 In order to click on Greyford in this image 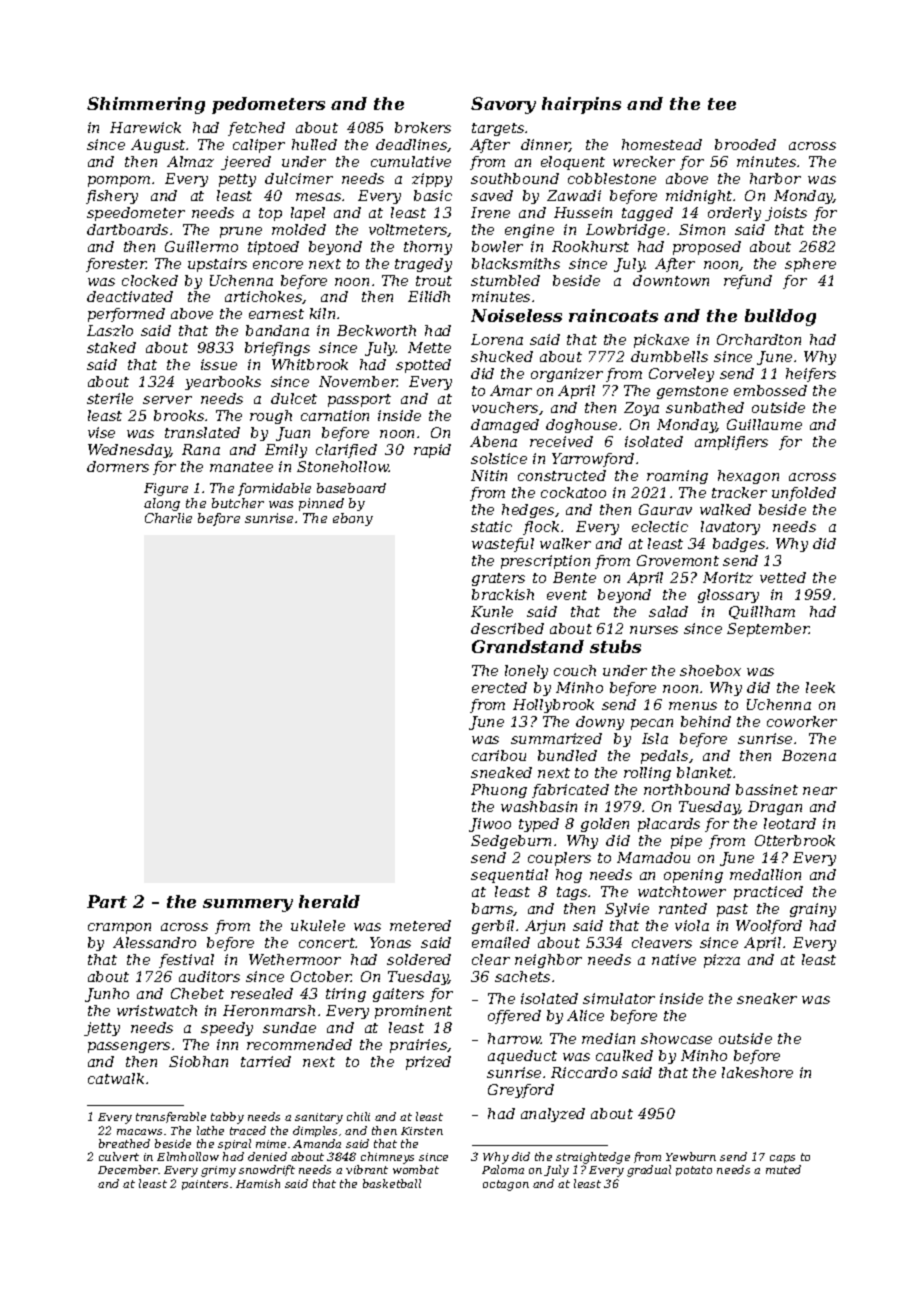, I will do `click(521, 1091)`.
